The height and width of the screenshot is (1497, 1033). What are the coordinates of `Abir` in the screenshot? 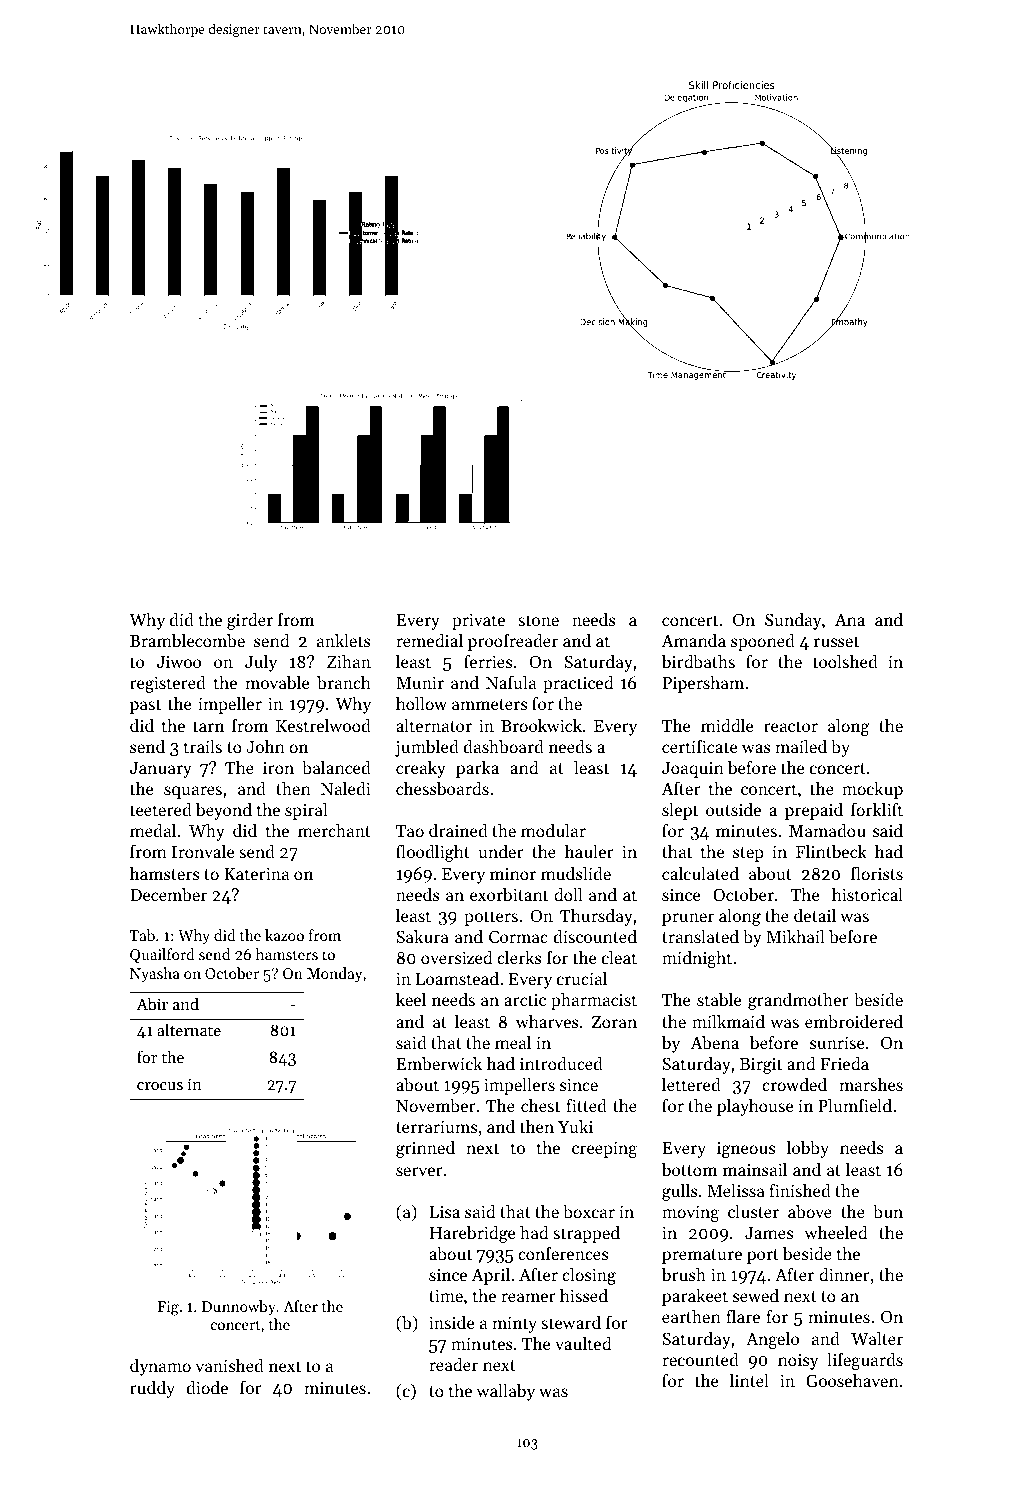 It's located at (152, 1003).
